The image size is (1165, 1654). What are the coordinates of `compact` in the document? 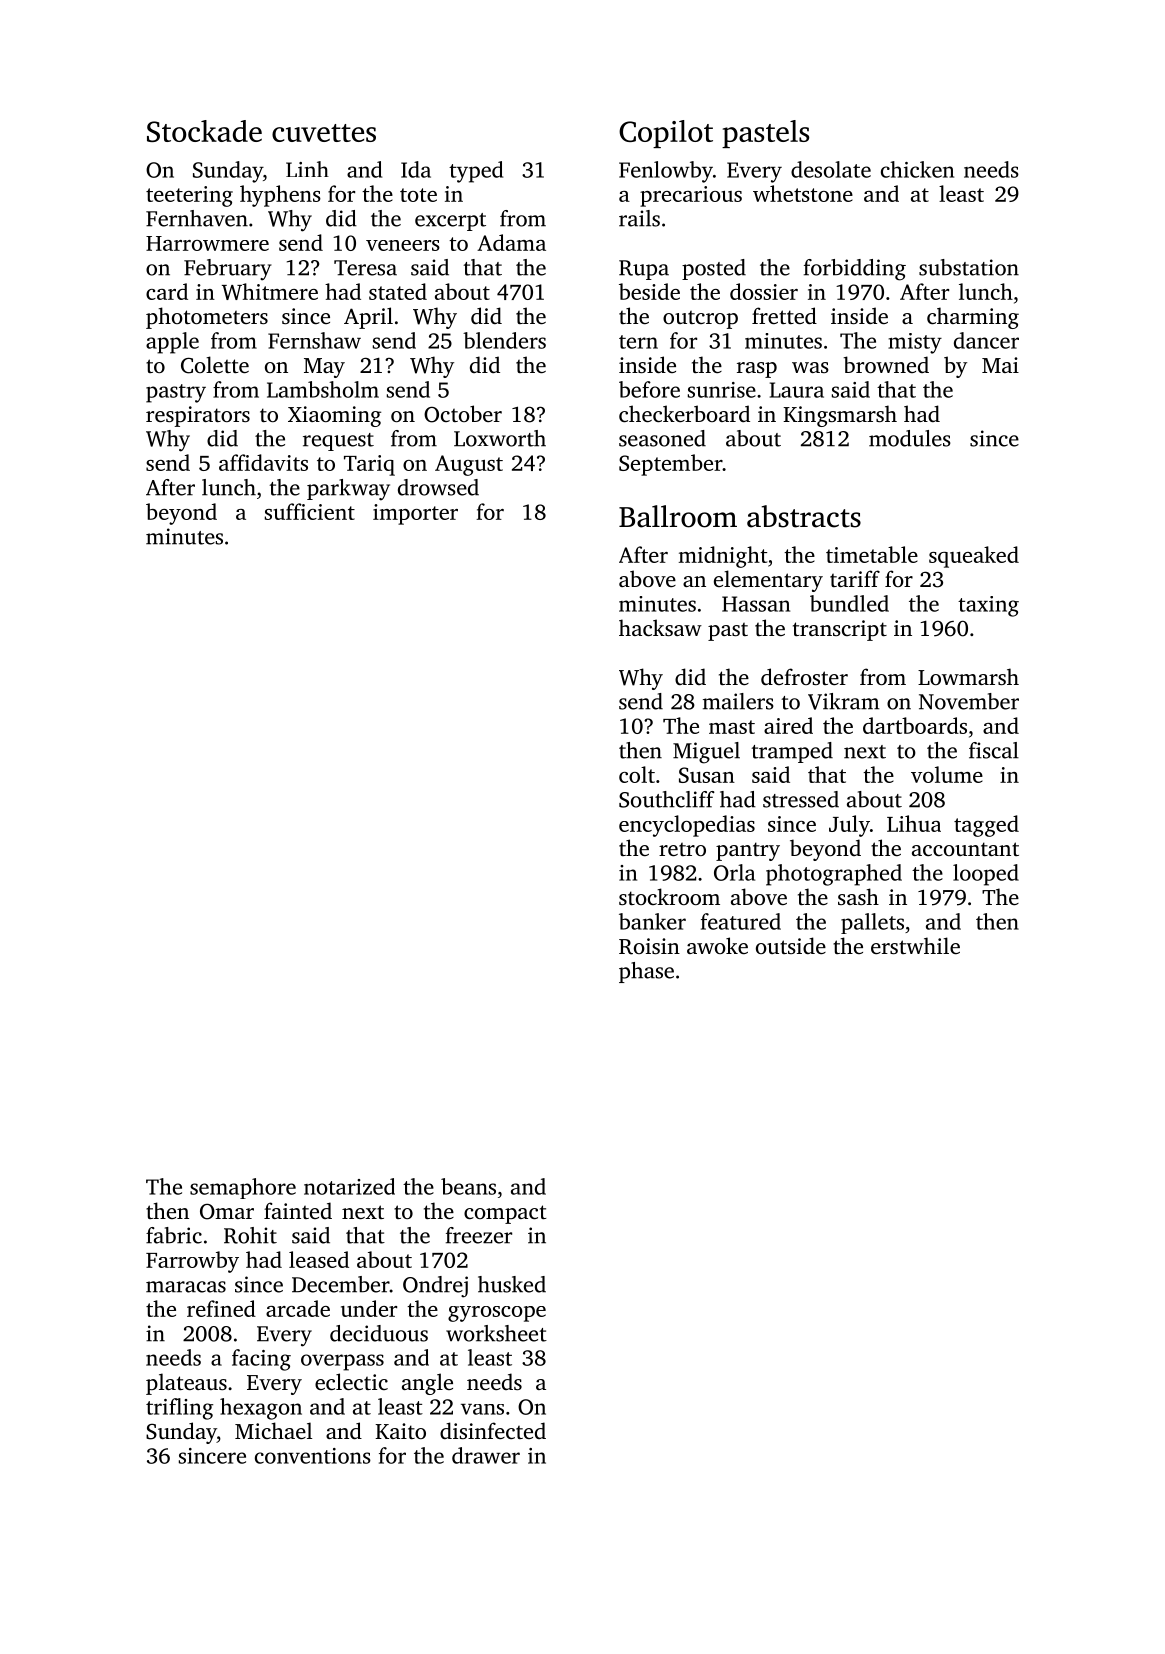 It's located at (505, 1214).
